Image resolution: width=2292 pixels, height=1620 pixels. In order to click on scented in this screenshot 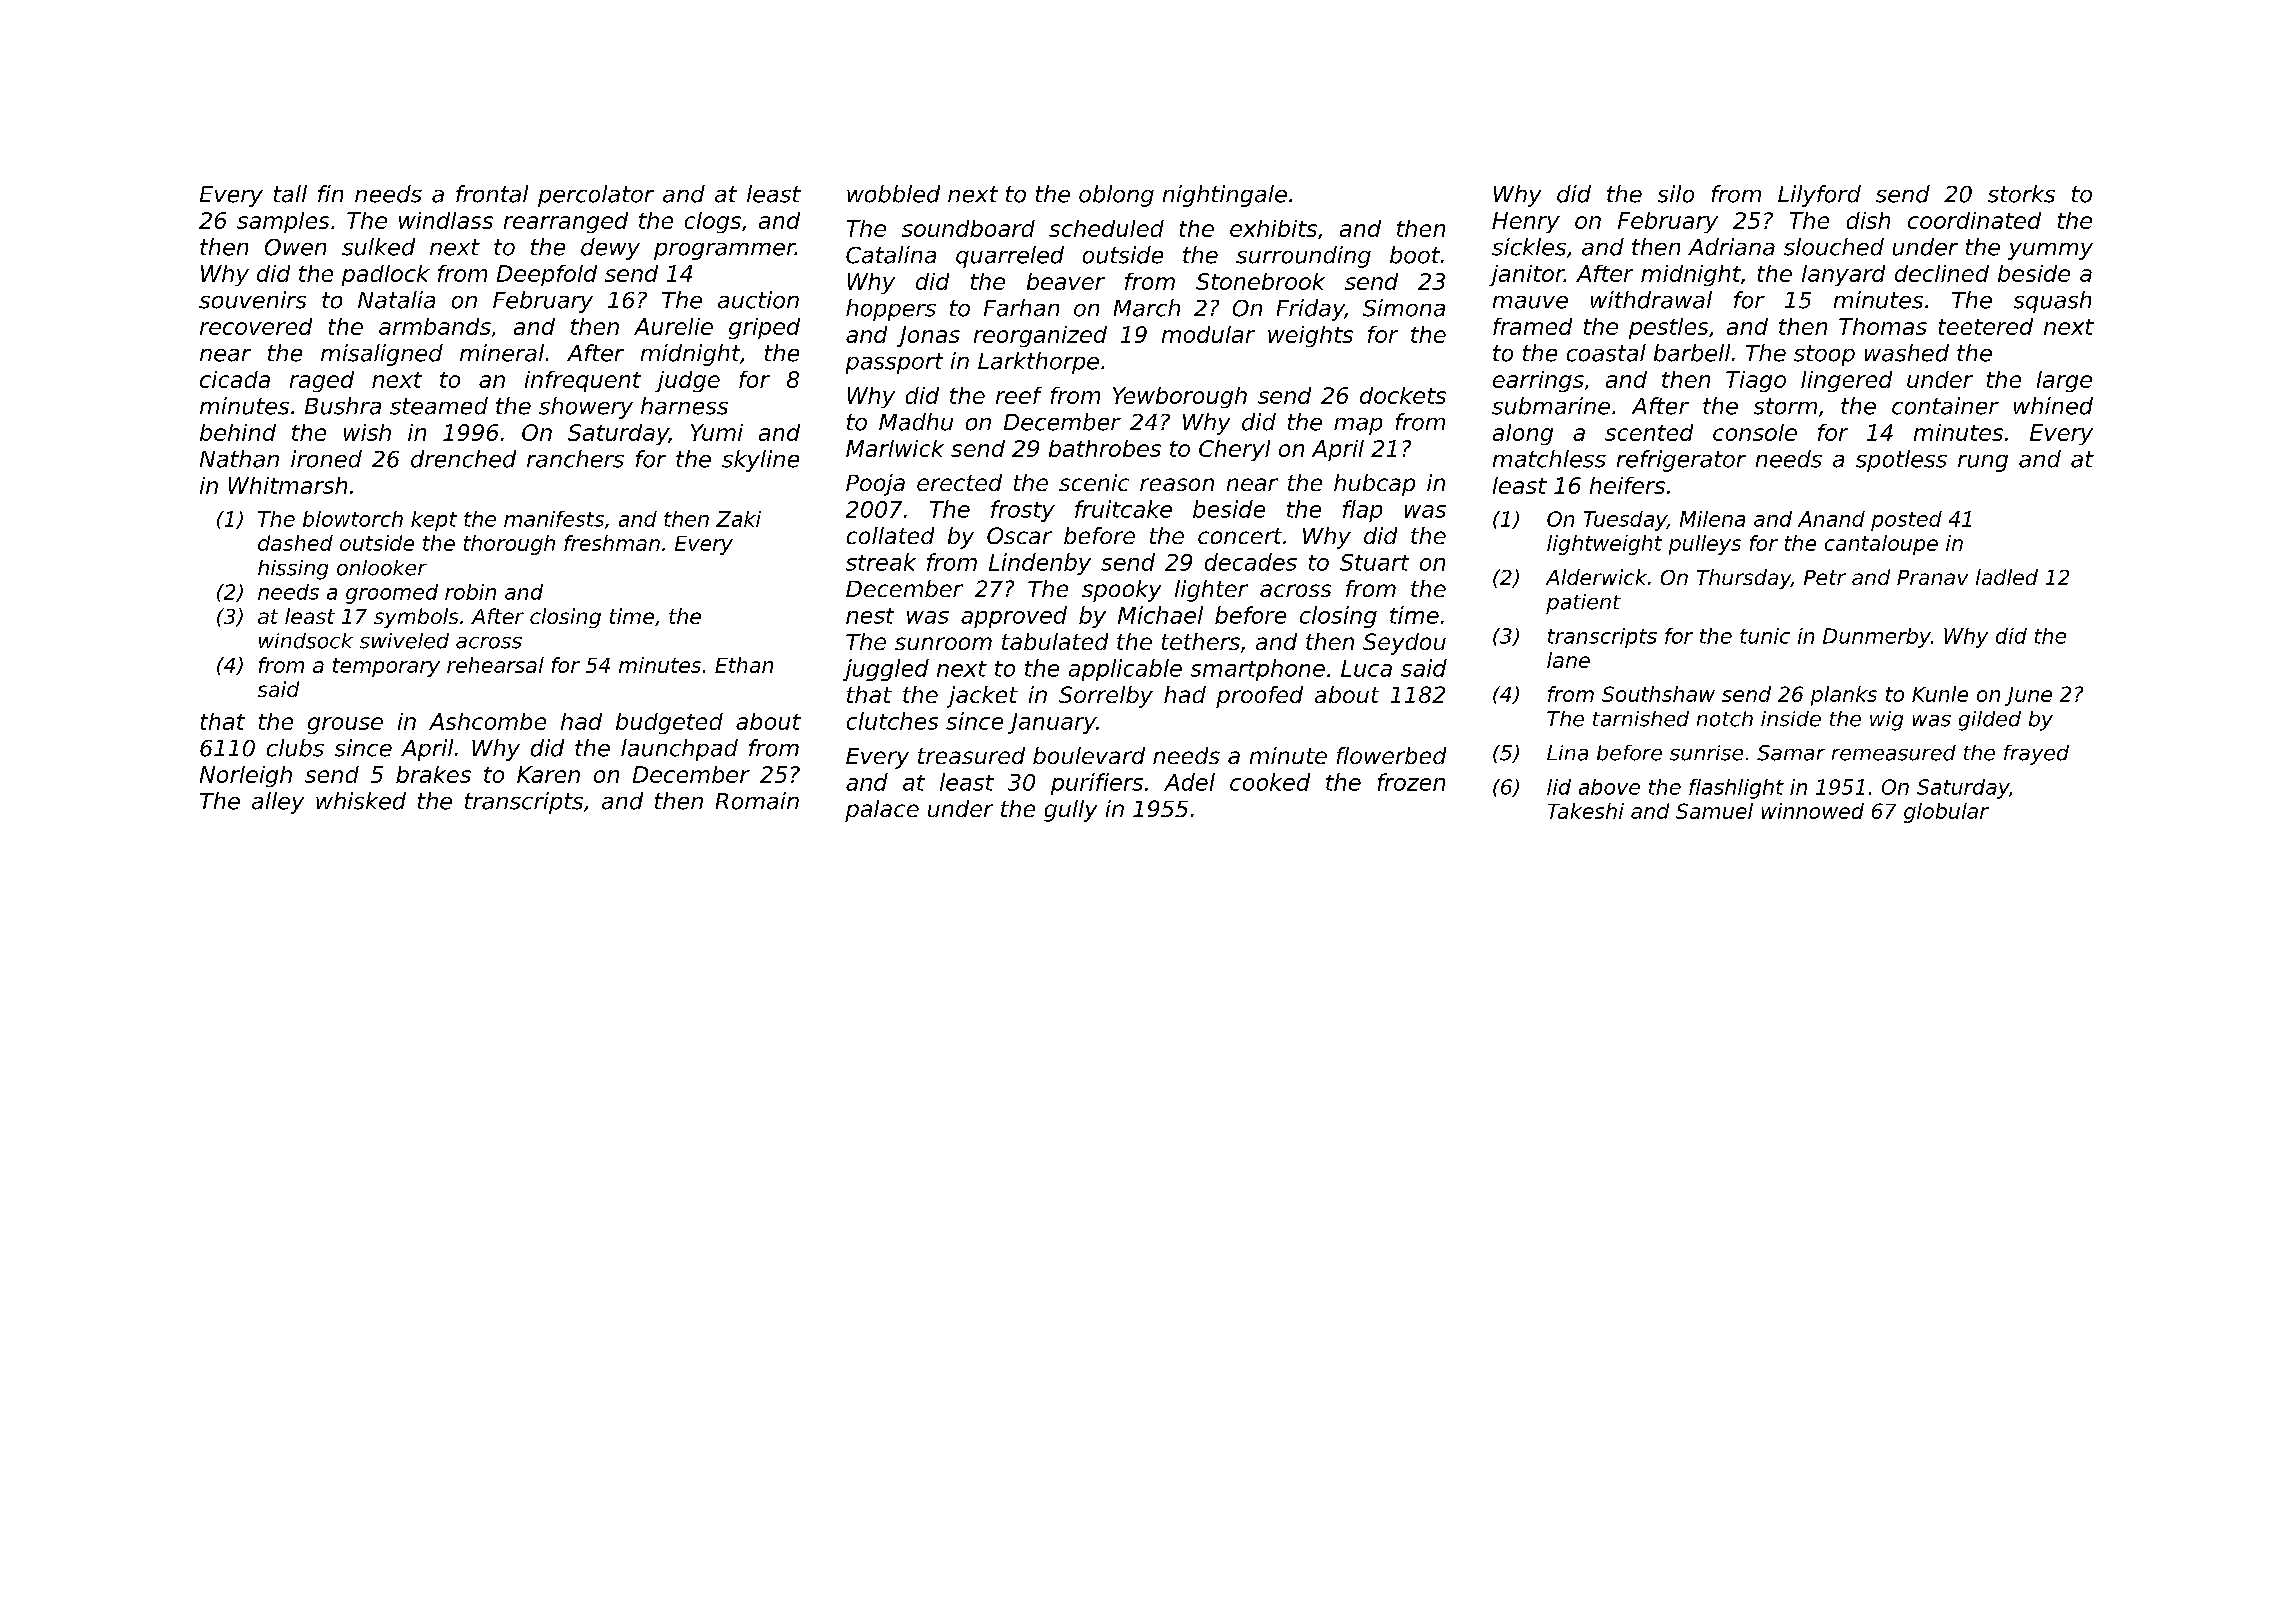, I will do `click(1649, 432)`.
